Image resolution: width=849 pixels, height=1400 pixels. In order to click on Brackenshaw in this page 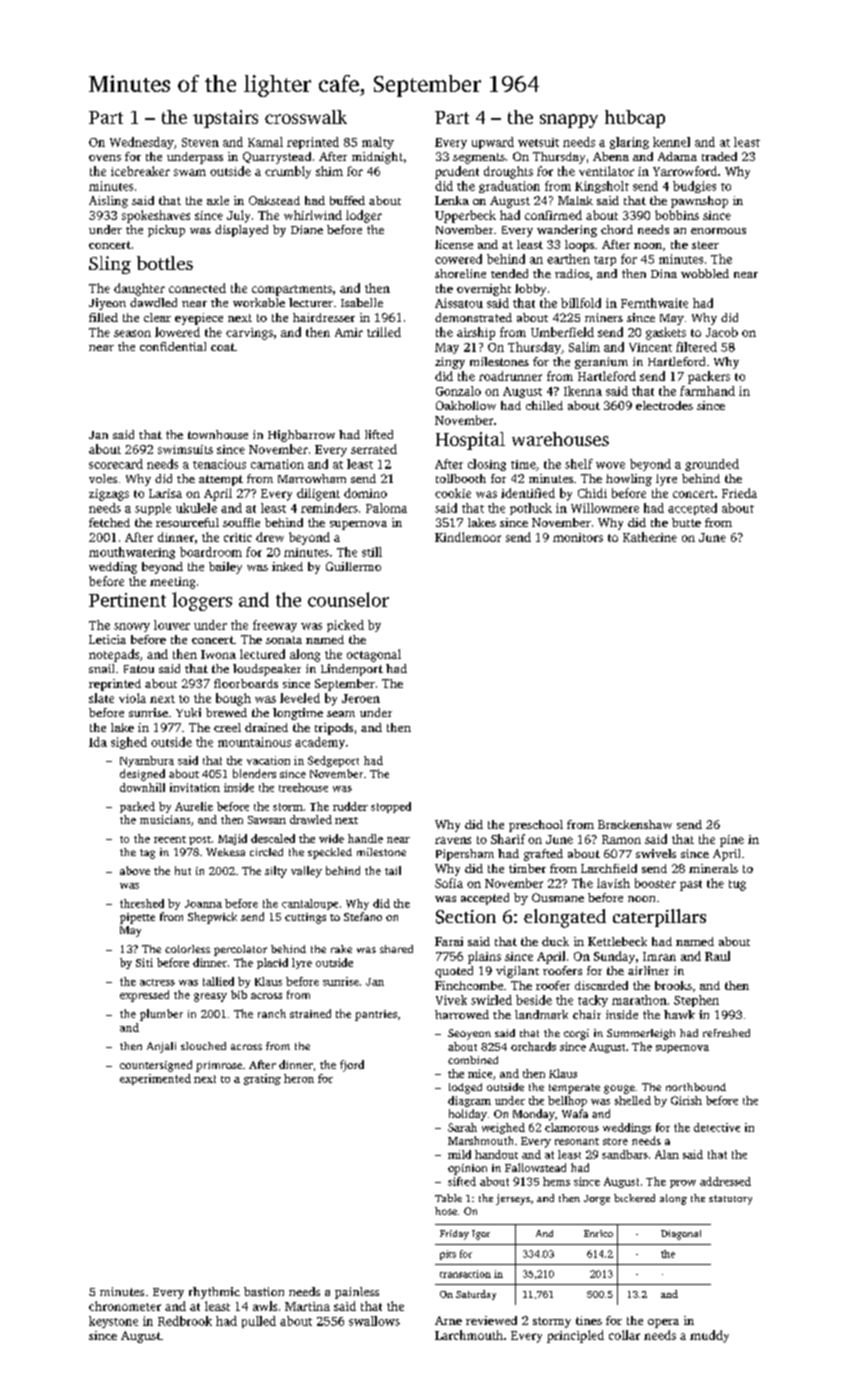, I will do `click(635, 824)`.
